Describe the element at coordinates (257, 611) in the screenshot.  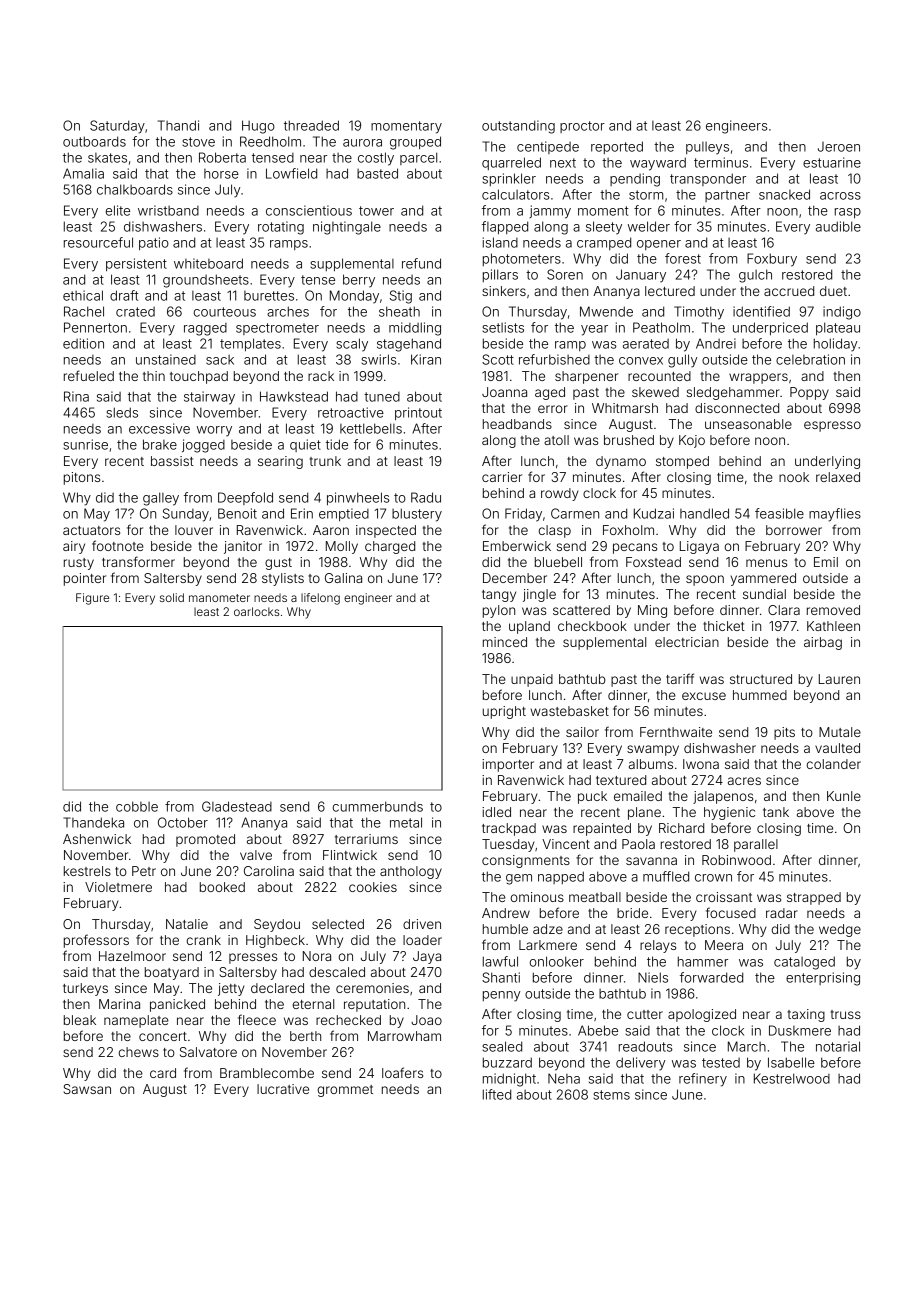
I see `oarlocks` at that location.
